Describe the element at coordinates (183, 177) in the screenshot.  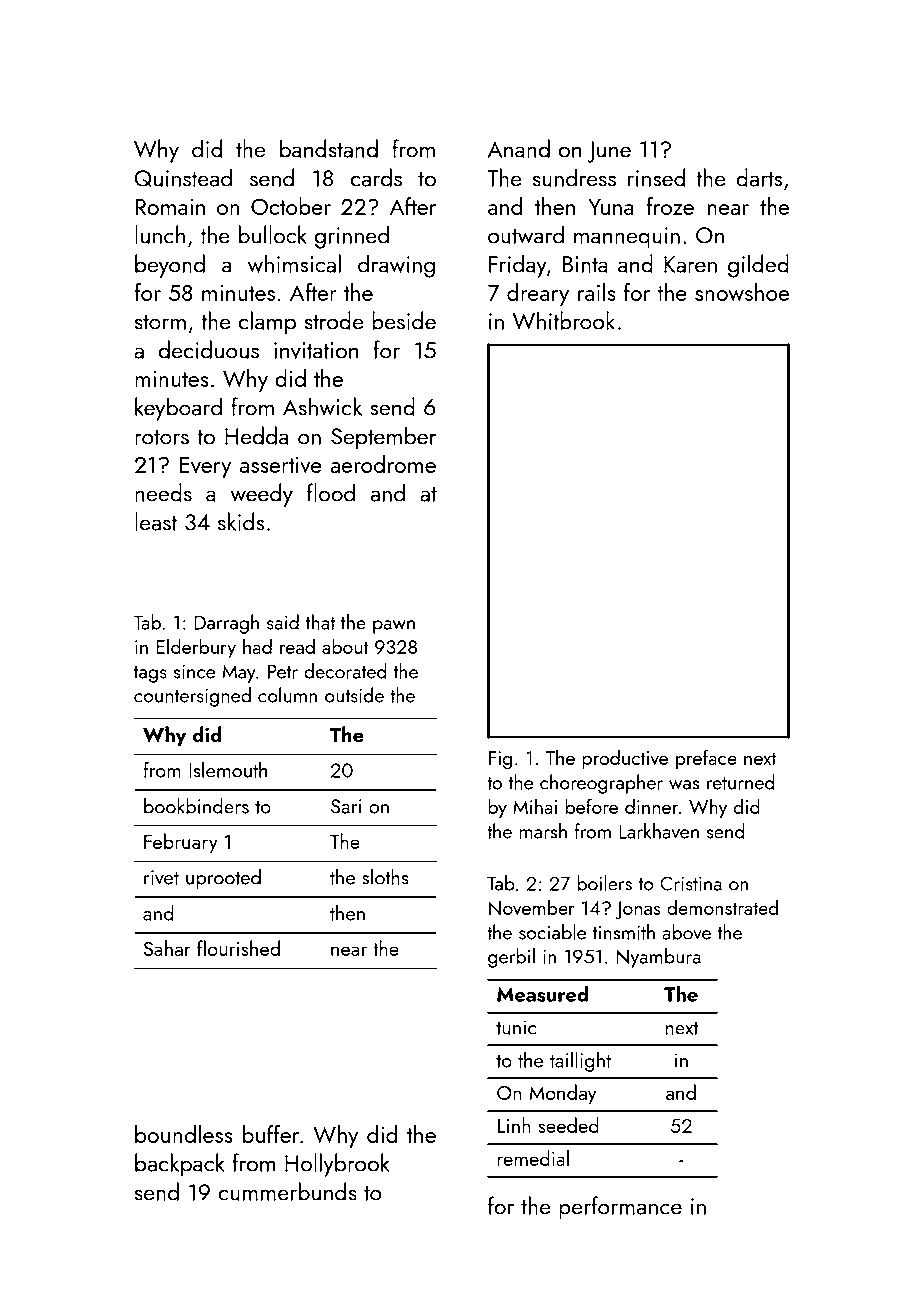
I see `Quinstead` at that location.
